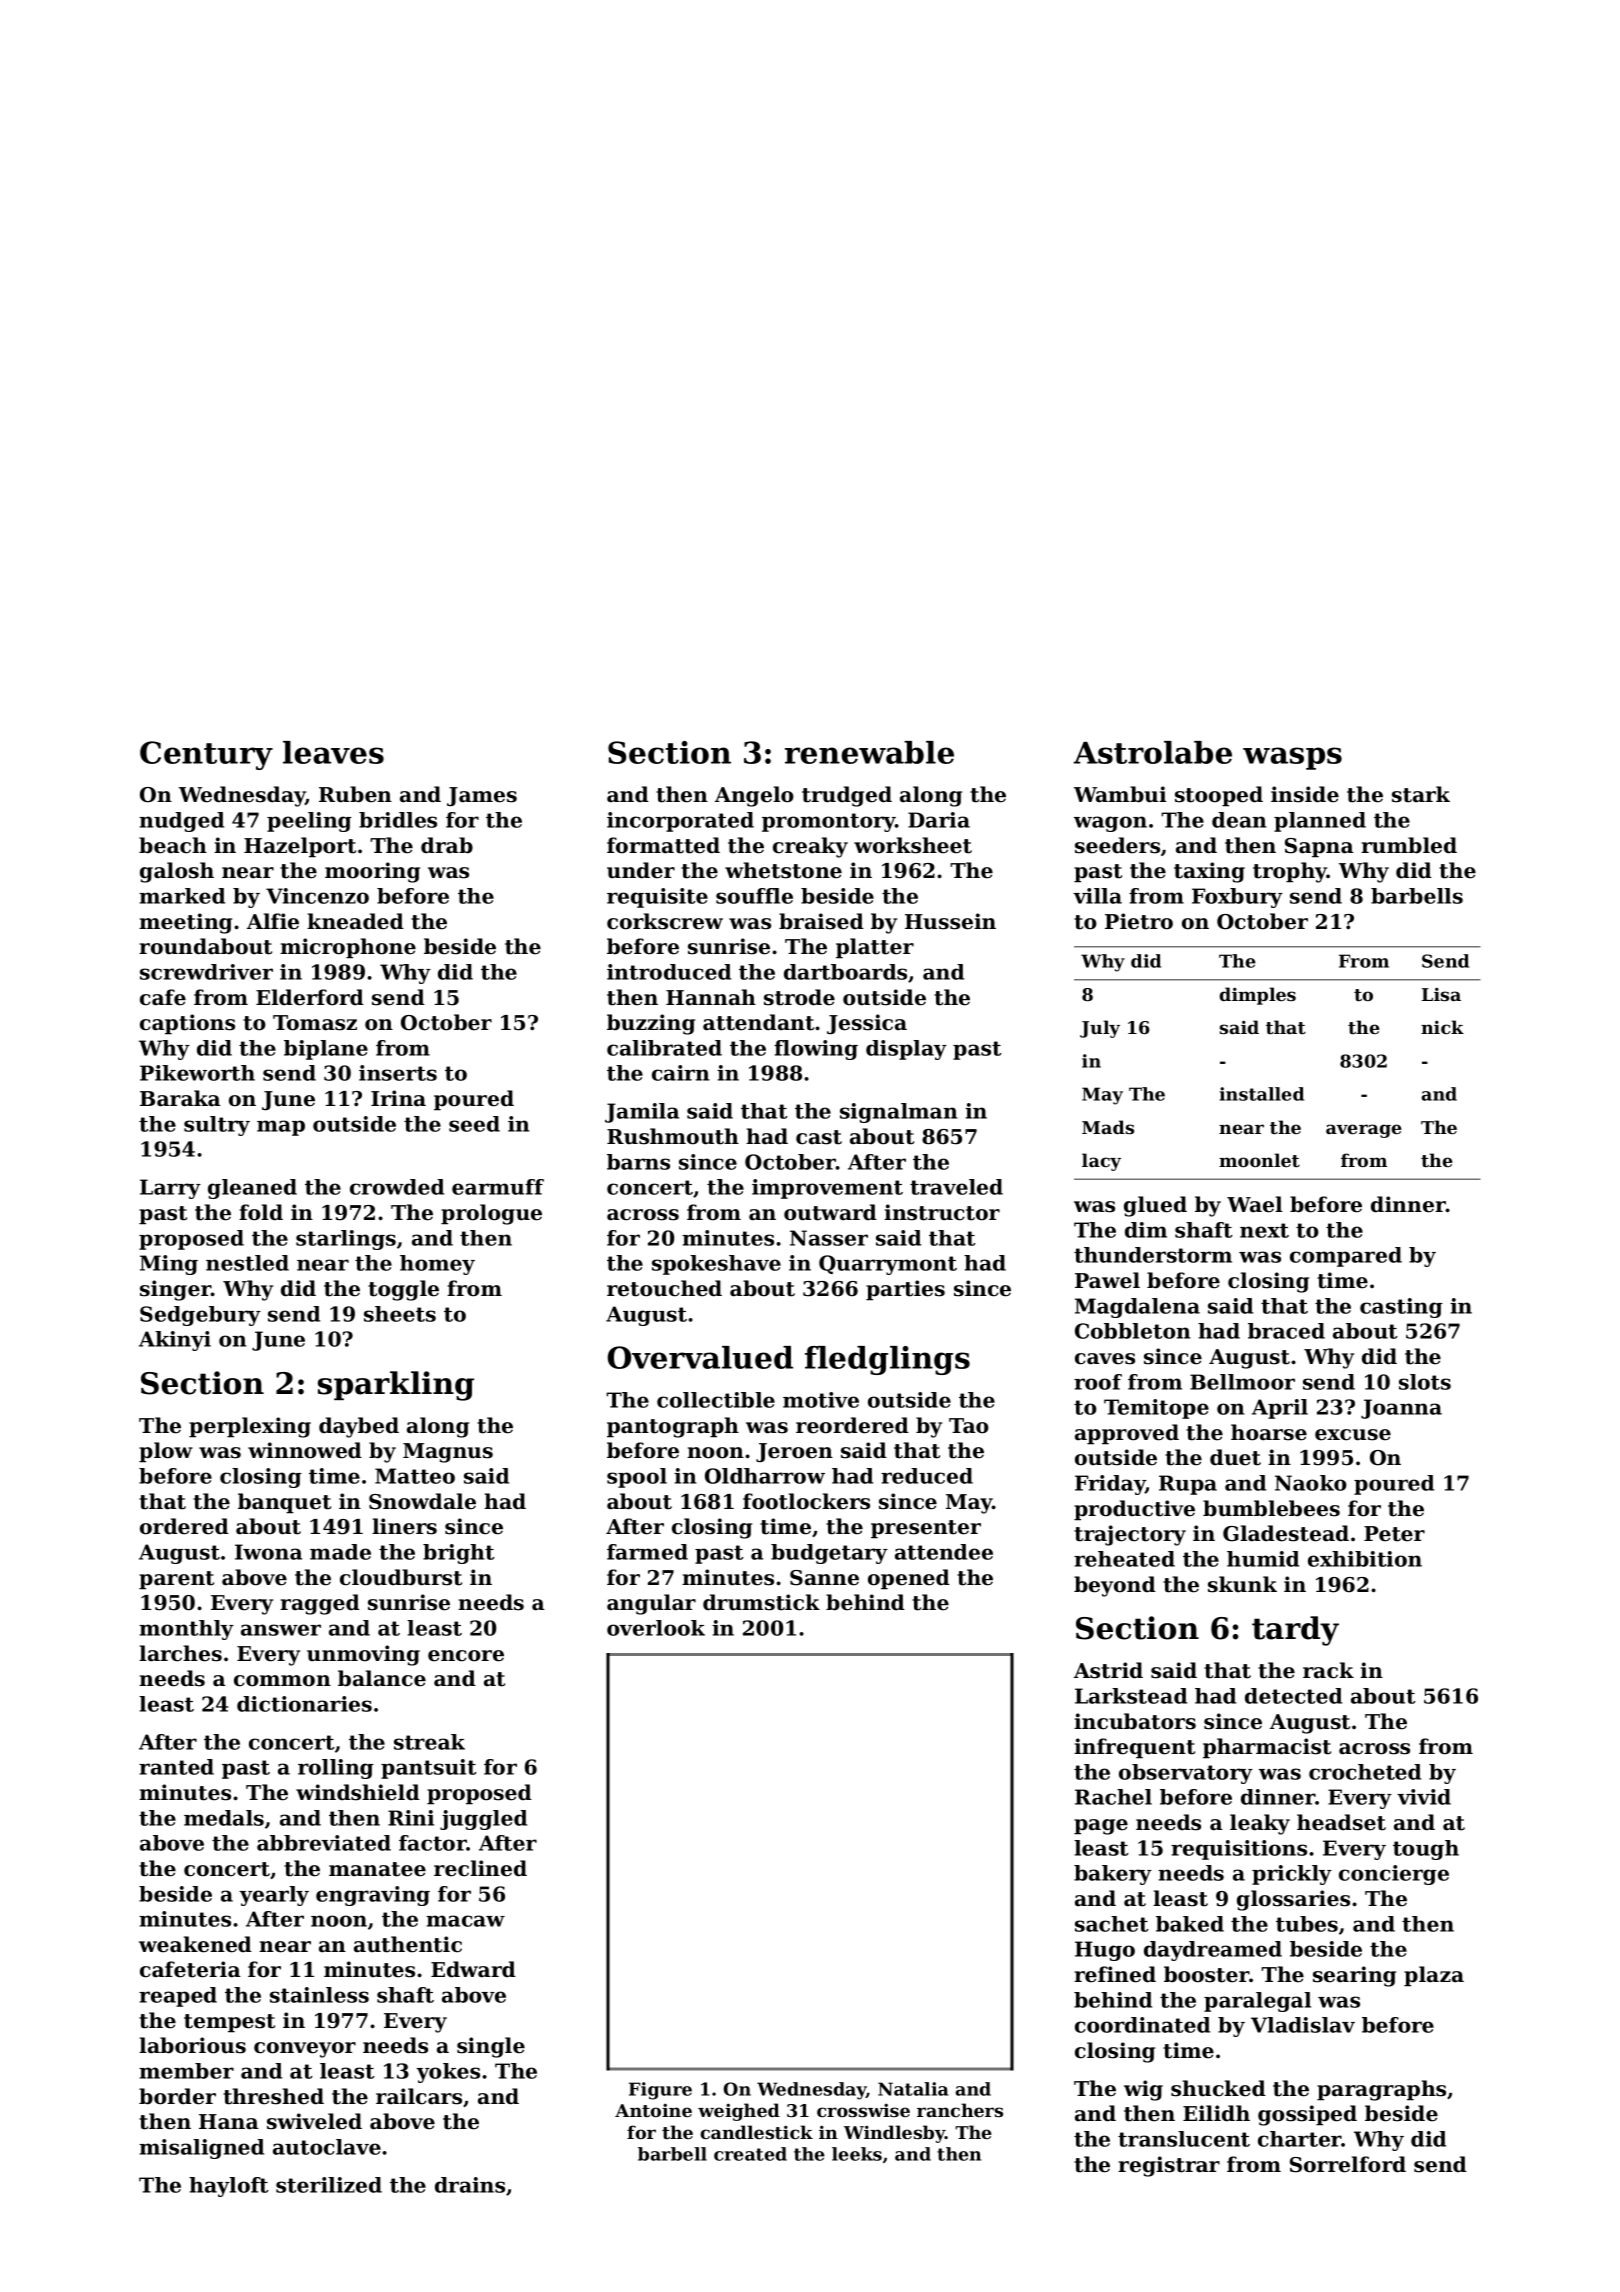 The width and height of the document is (1620, 2292). What do you see at coordinates (192, 2045) in the document?
I see `laborious` at bounding box center [192, 2045].
